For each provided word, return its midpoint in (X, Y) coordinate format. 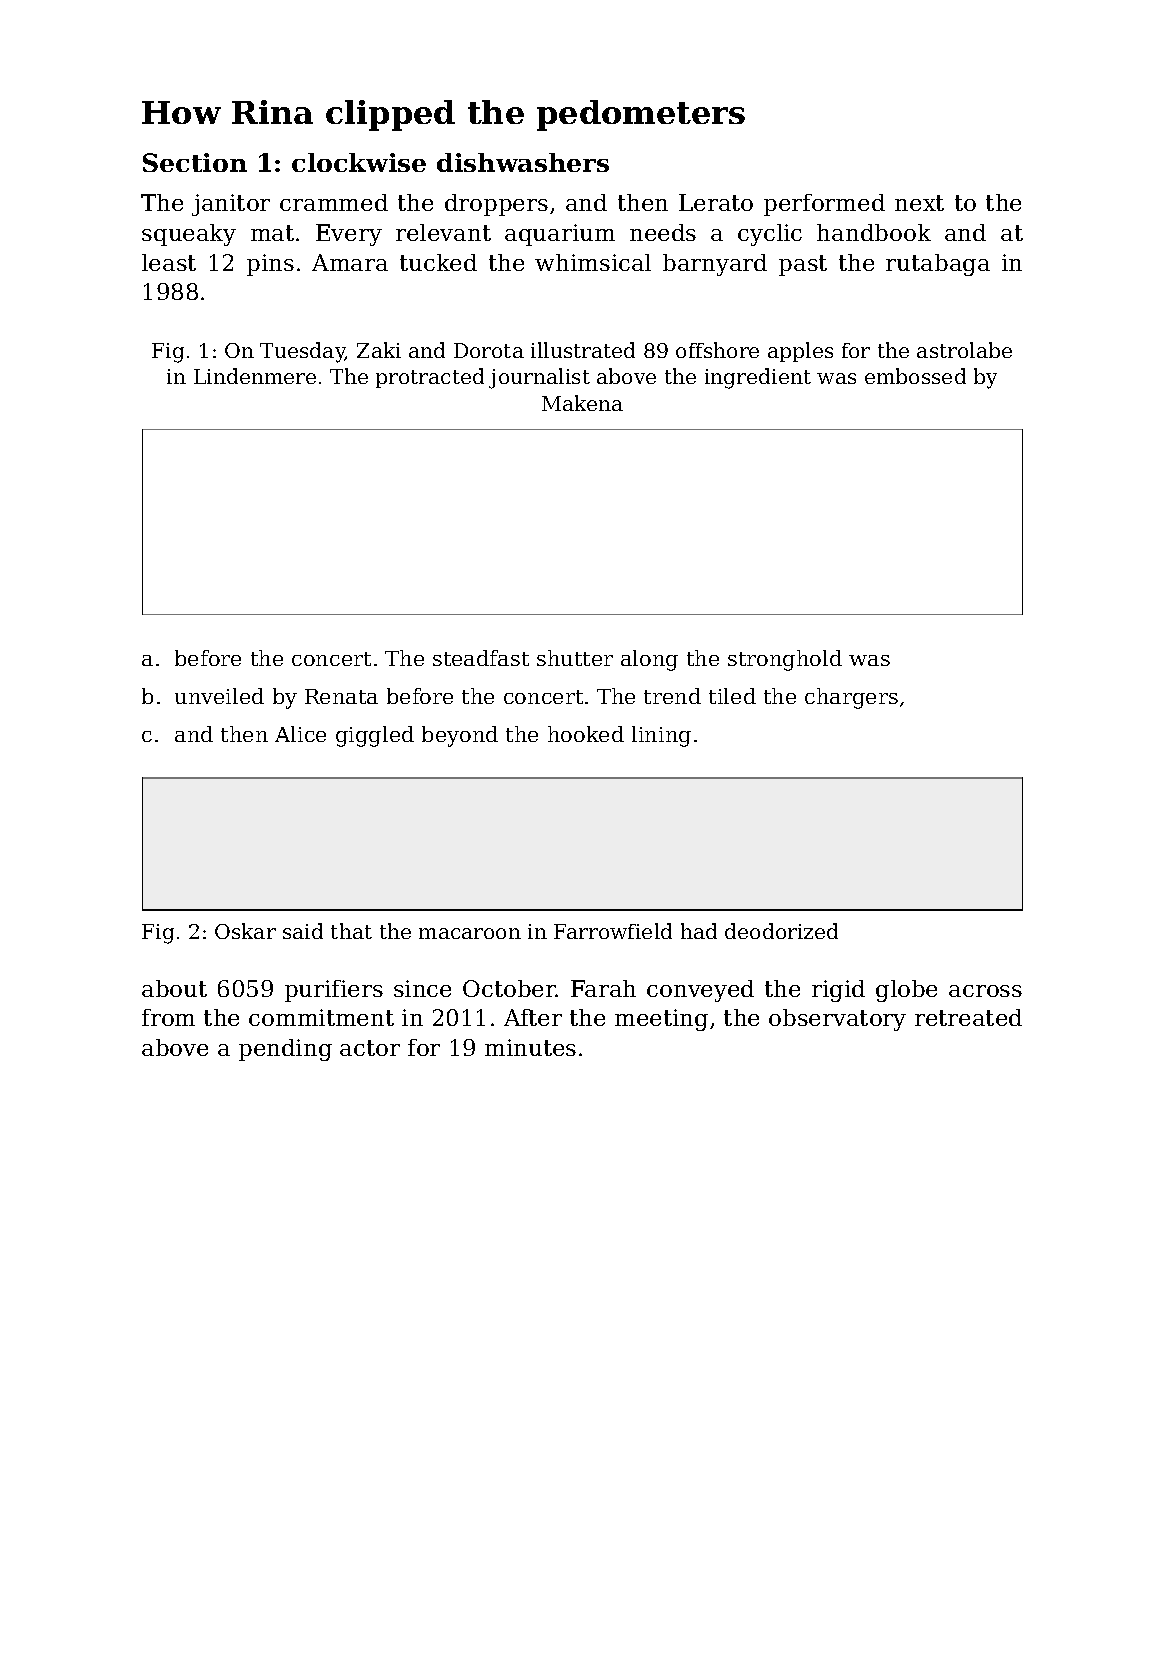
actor (370, 1048)
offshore (717, 350)
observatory (837, 1020)
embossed (915, 376)
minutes (530, 1047)
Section (195, 162)
